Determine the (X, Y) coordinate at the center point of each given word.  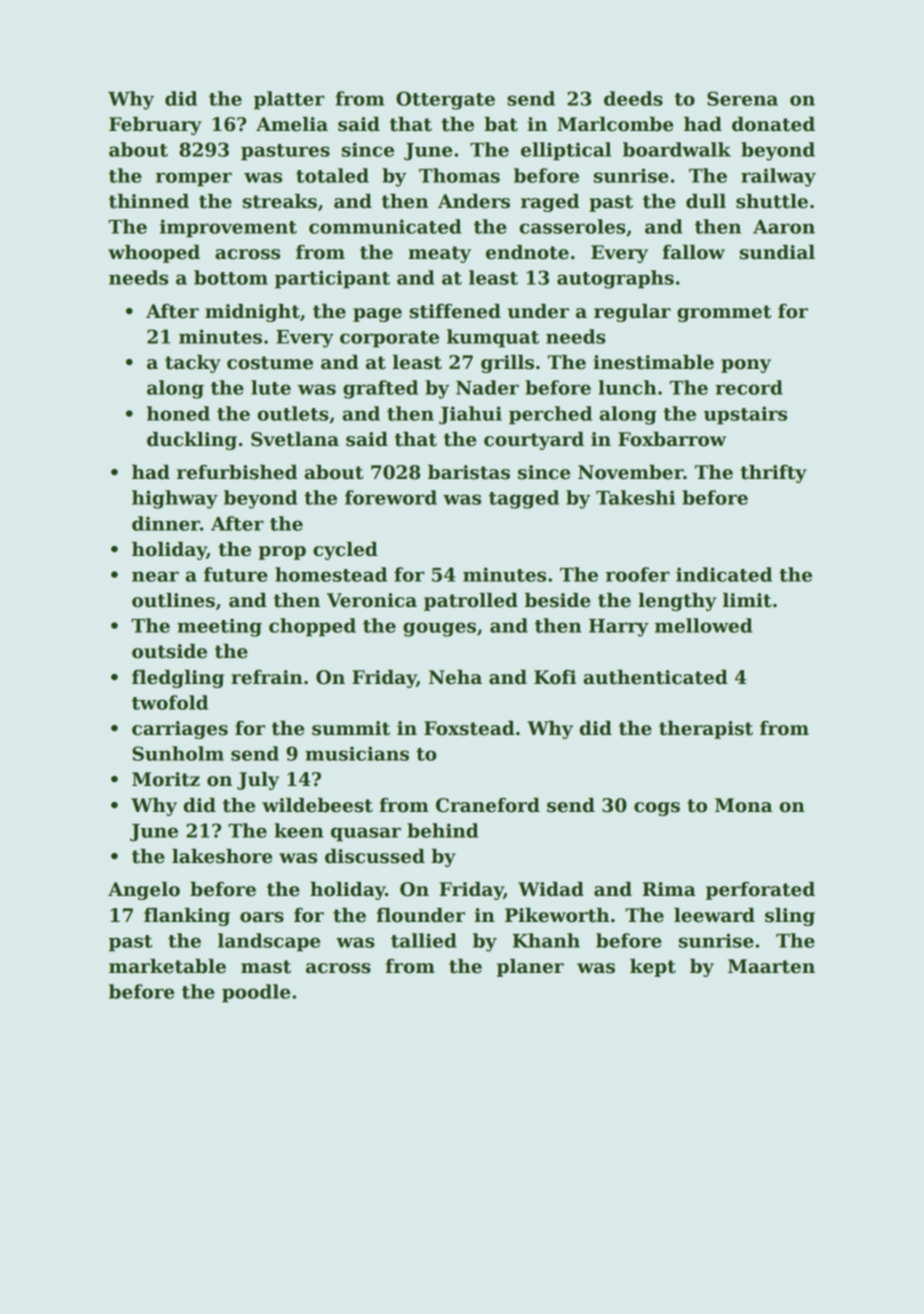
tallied (424, 940)
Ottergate (445, 100)
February (155, 126)
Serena (742, 98)
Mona (743, 805)
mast (266, 967)
